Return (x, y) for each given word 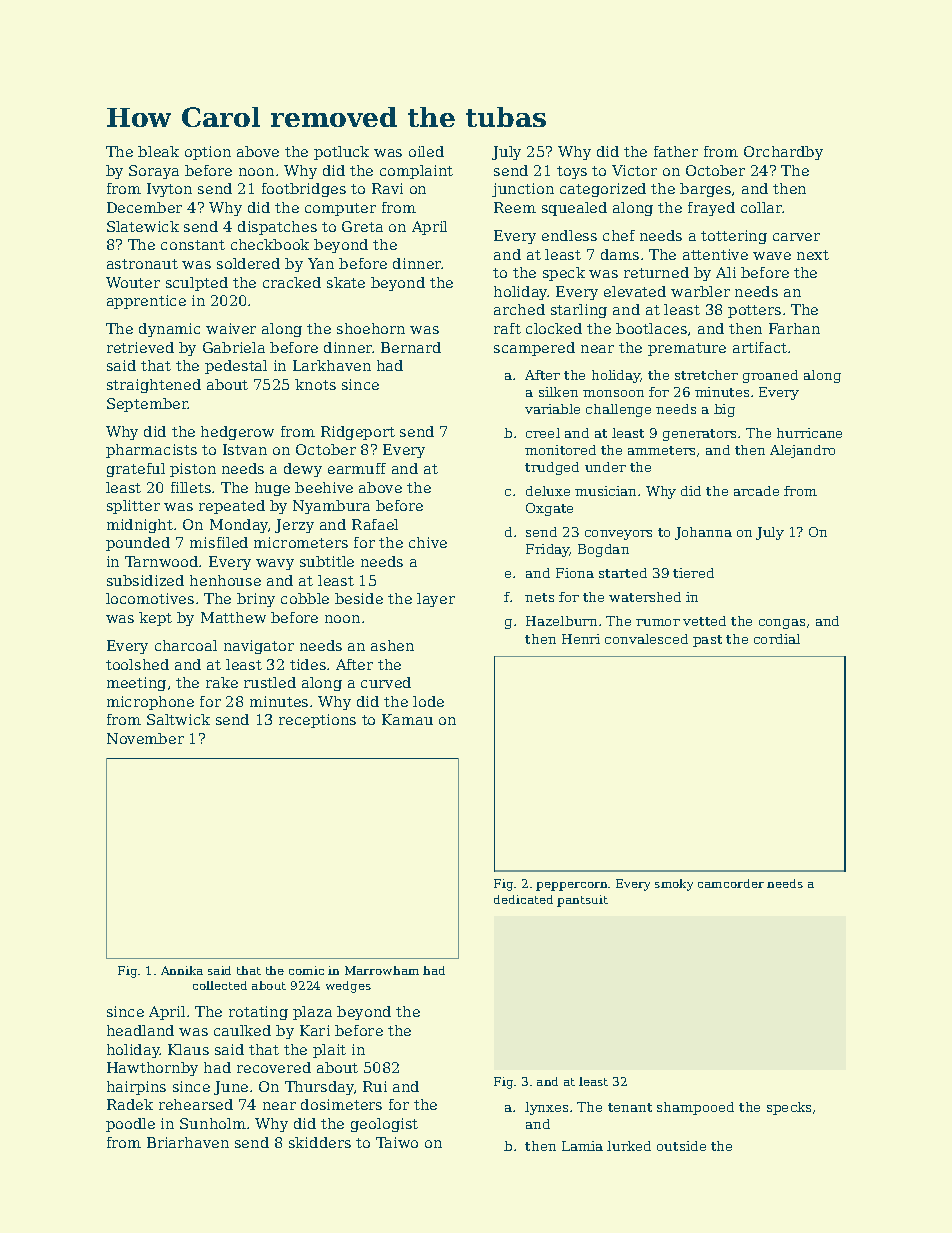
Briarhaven (188, 1142)
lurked (629, 1146)
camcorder (731, 883)
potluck (341, 153)
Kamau (407, 719)
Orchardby (783, 153)
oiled (426, 151)
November (145, 738)
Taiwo (397, 1142)
